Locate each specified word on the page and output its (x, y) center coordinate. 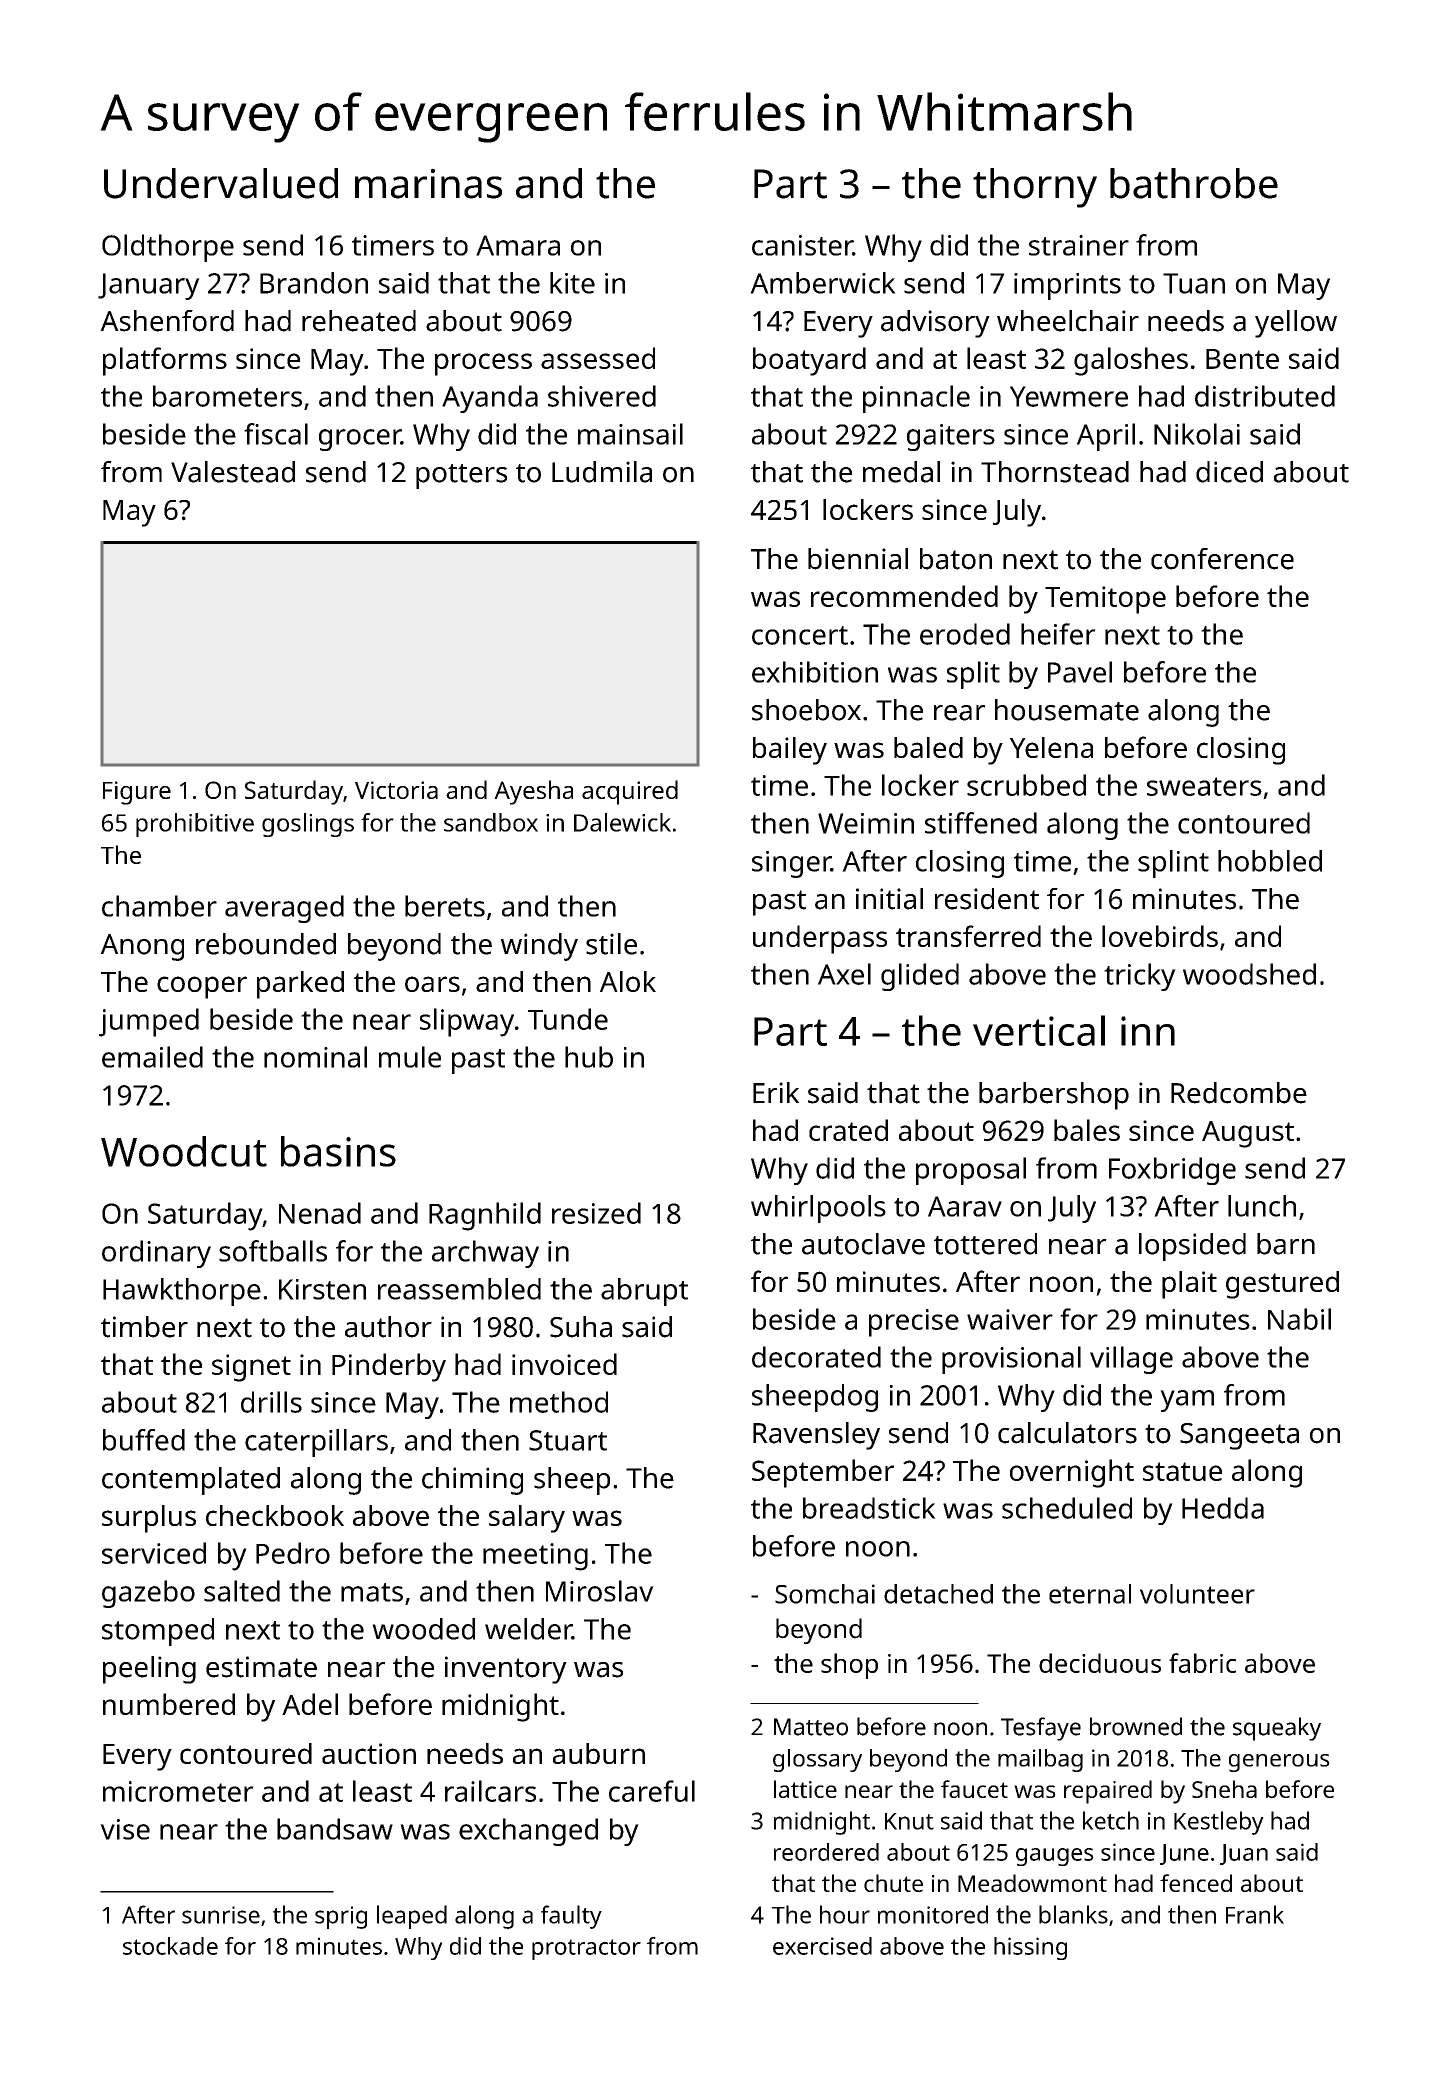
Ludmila (602, 472)
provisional (1011, 1360)
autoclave (863, 1244)
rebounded (266, 944)
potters (461, 476)
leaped (412, 1917)
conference (1222, 559)
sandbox (491, 822)
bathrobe (1194, 183)
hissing (1030, 1948)
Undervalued (221, 183)
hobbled (1270, 861)
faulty (571, 1917)
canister (802, 245)
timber (144, 1327)
